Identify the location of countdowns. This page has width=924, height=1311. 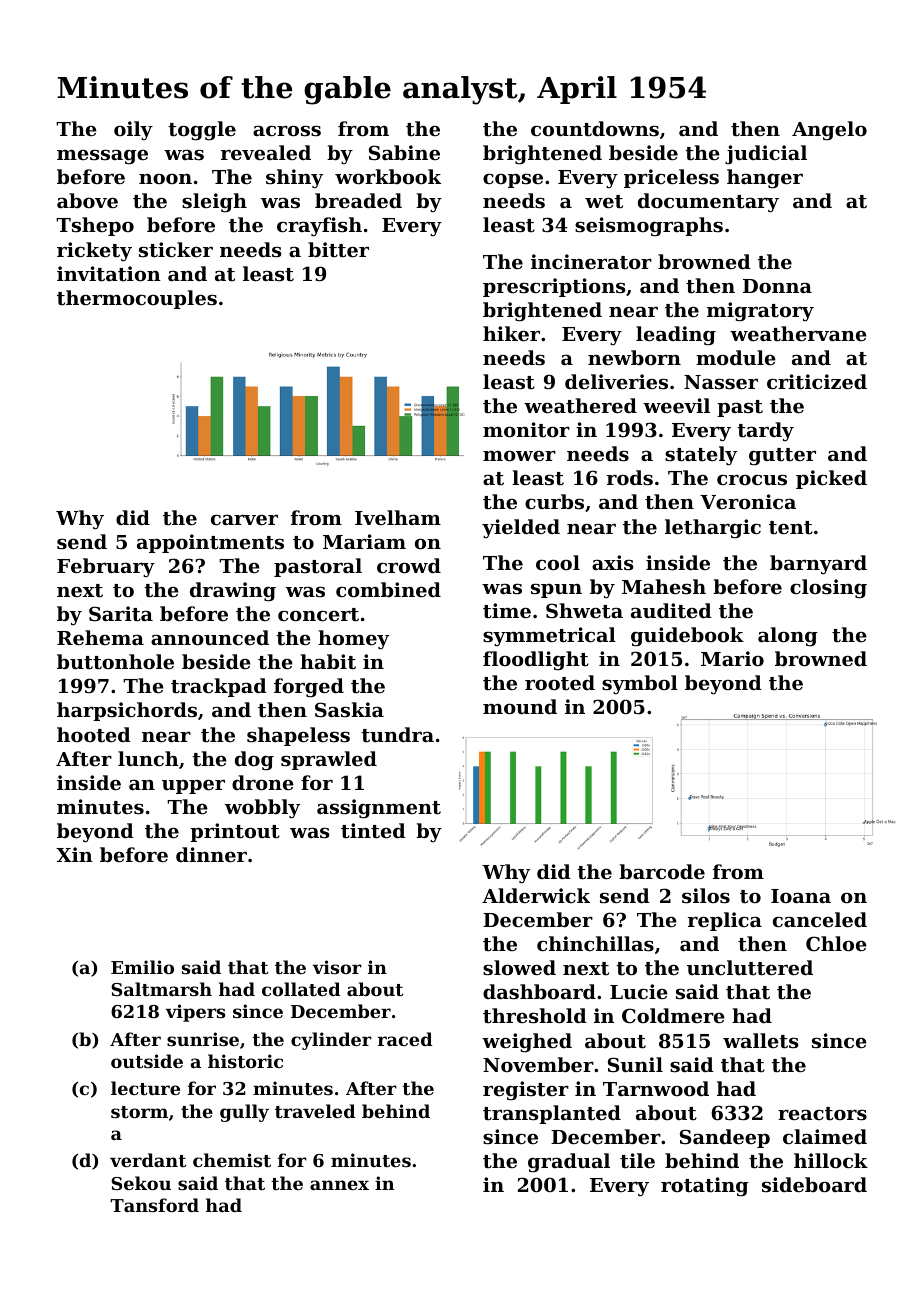
(595, 129).
